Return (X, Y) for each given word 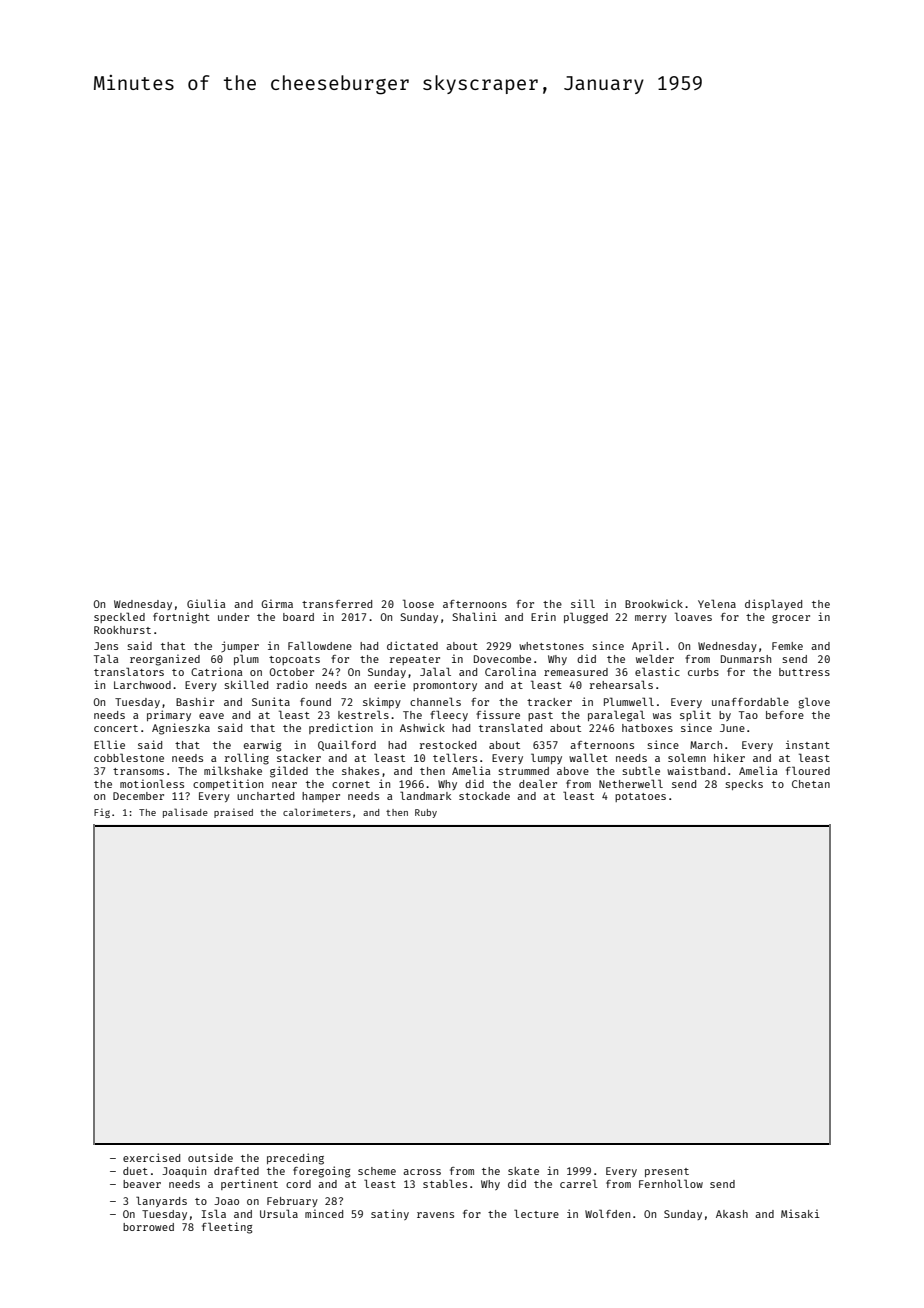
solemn (687, 757)
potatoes (640, 797)
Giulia (206, 603)
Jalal (435, 671)
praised (233, 813)
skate (523, 1171)
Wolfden (607, 1213)
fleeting (227, 1228)
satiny (390, 1214)
